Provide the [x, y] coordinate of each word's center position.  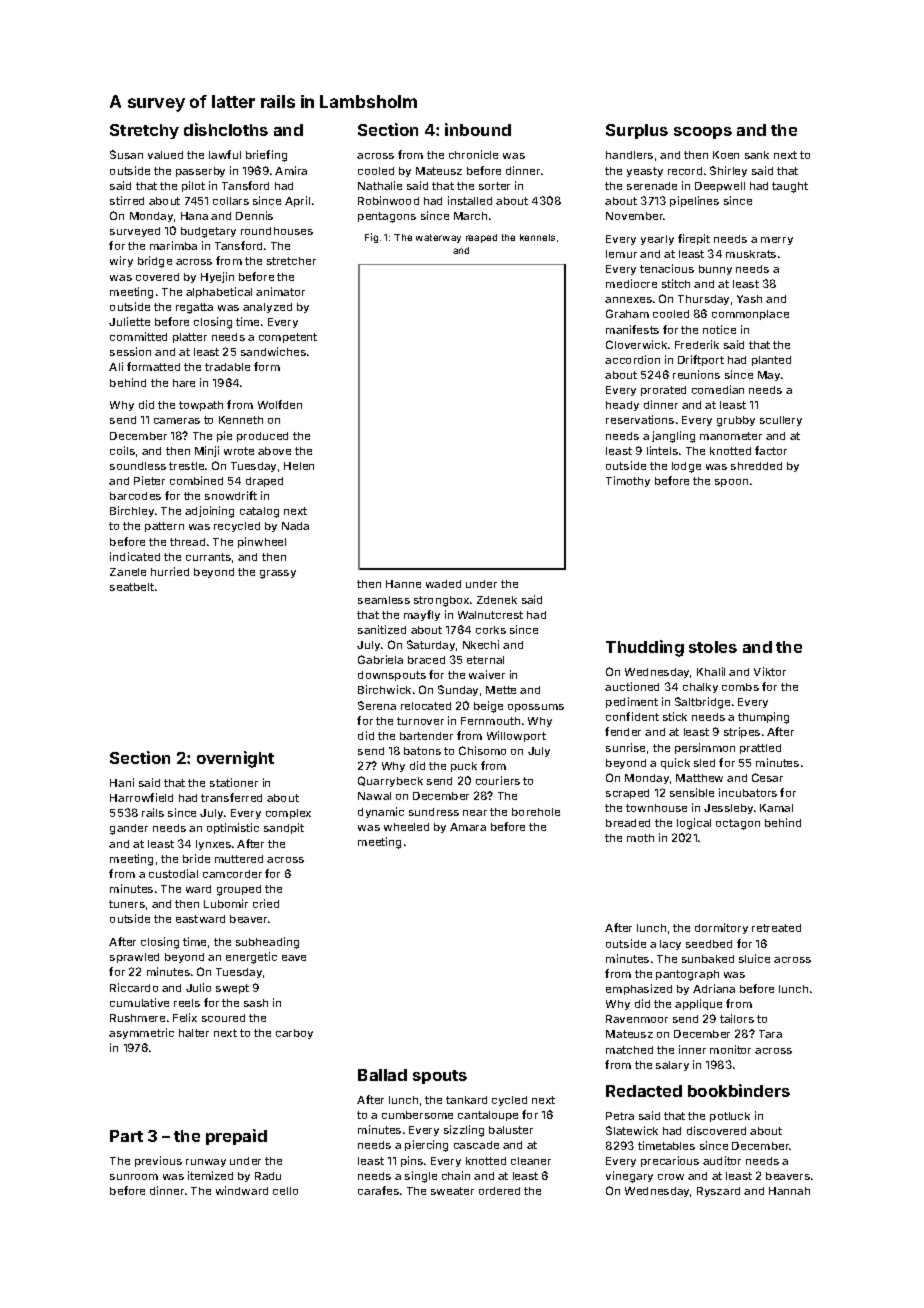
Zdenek [497, 600]
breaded [628, 823]
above [274, 451]
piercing [426, 1146]
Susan [126, 154]
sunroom [134, 1177]
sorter [494, 186]
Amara [468, 827]
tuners [127, 904]
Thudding [645, 648]
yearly [657, 240]
